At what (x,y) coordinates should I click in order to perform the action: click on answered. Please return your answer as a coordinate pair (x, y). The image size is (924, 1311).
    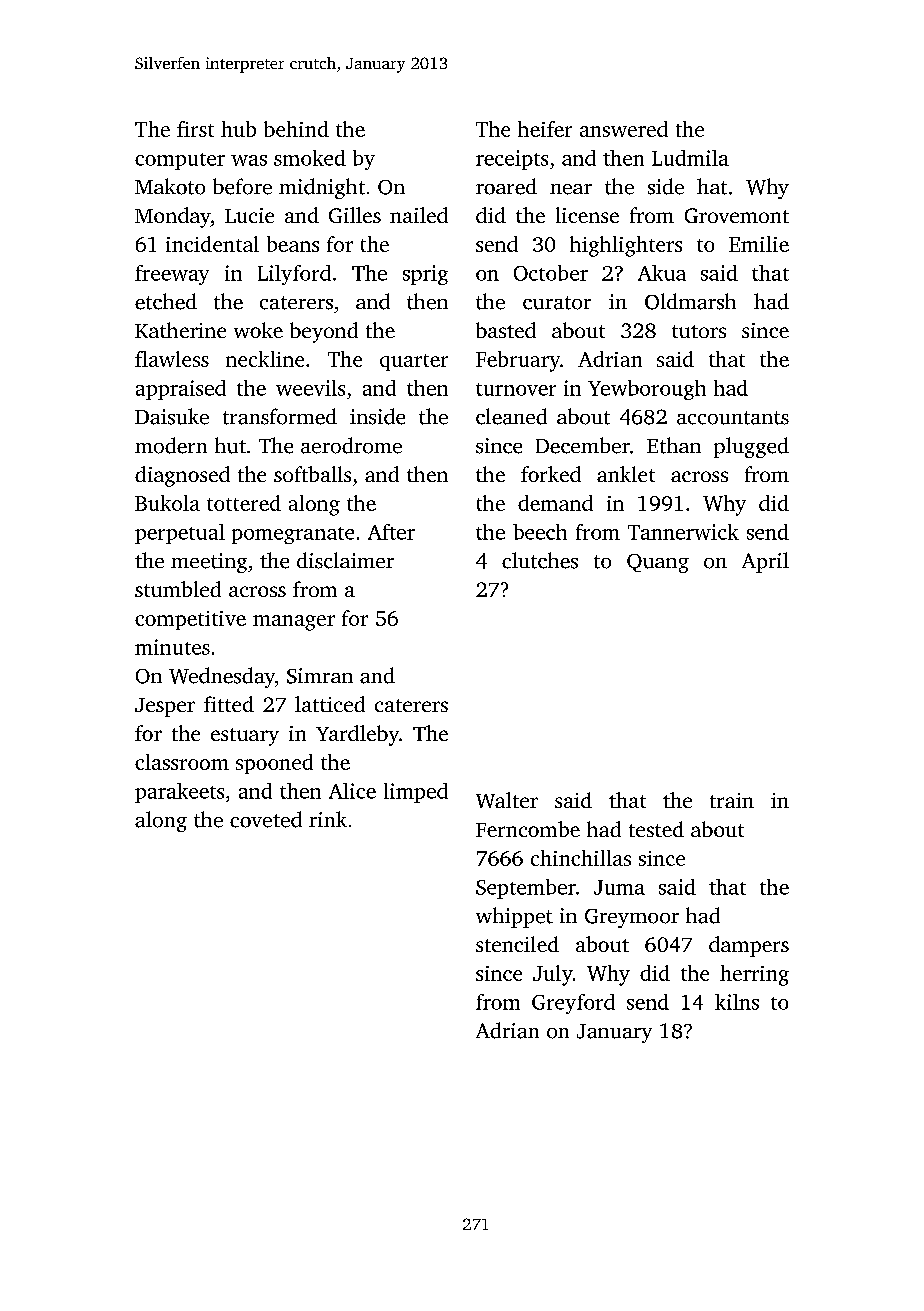
    Looking at the image, I should click on (624, 129).
